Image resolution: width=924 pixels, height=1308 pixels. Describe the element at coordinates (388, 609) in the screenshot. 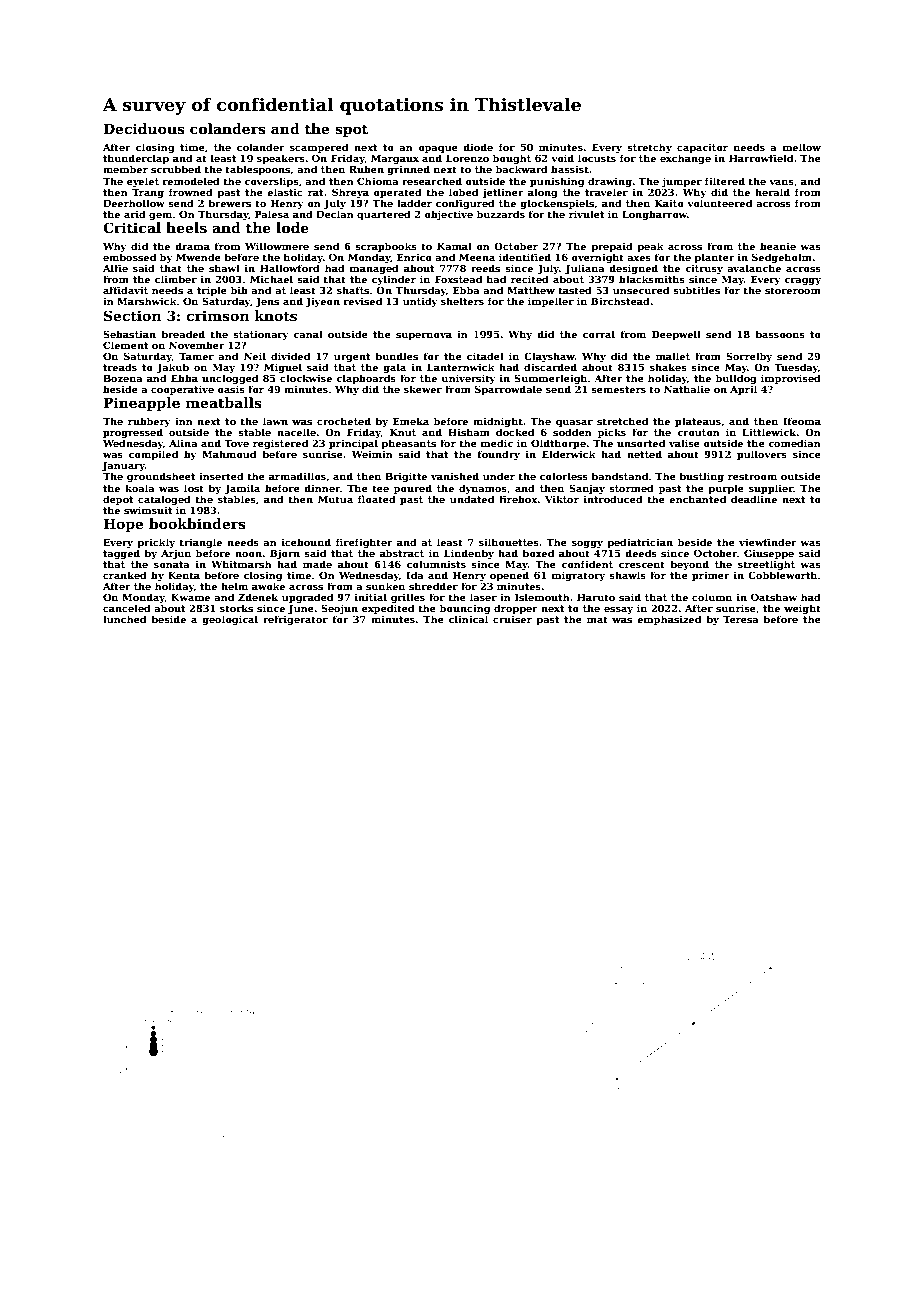

I see `expedited` at that location.
